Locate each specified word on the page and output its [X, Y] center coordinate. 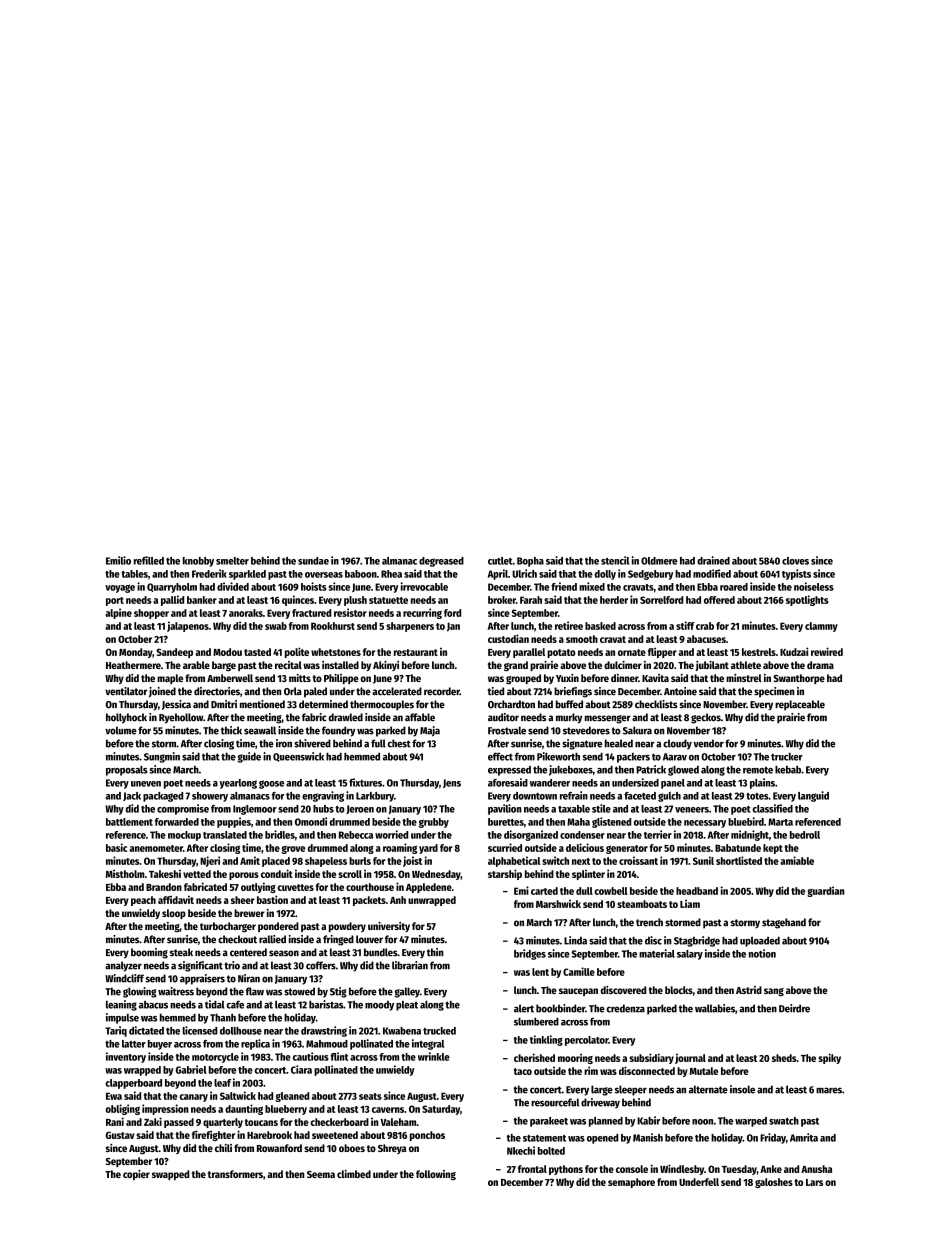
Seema [321, 1174]
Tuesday [739, 1170]
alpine [118, 613]
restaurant [416, 652]
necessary [705, 824]
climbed [354, 1174]
